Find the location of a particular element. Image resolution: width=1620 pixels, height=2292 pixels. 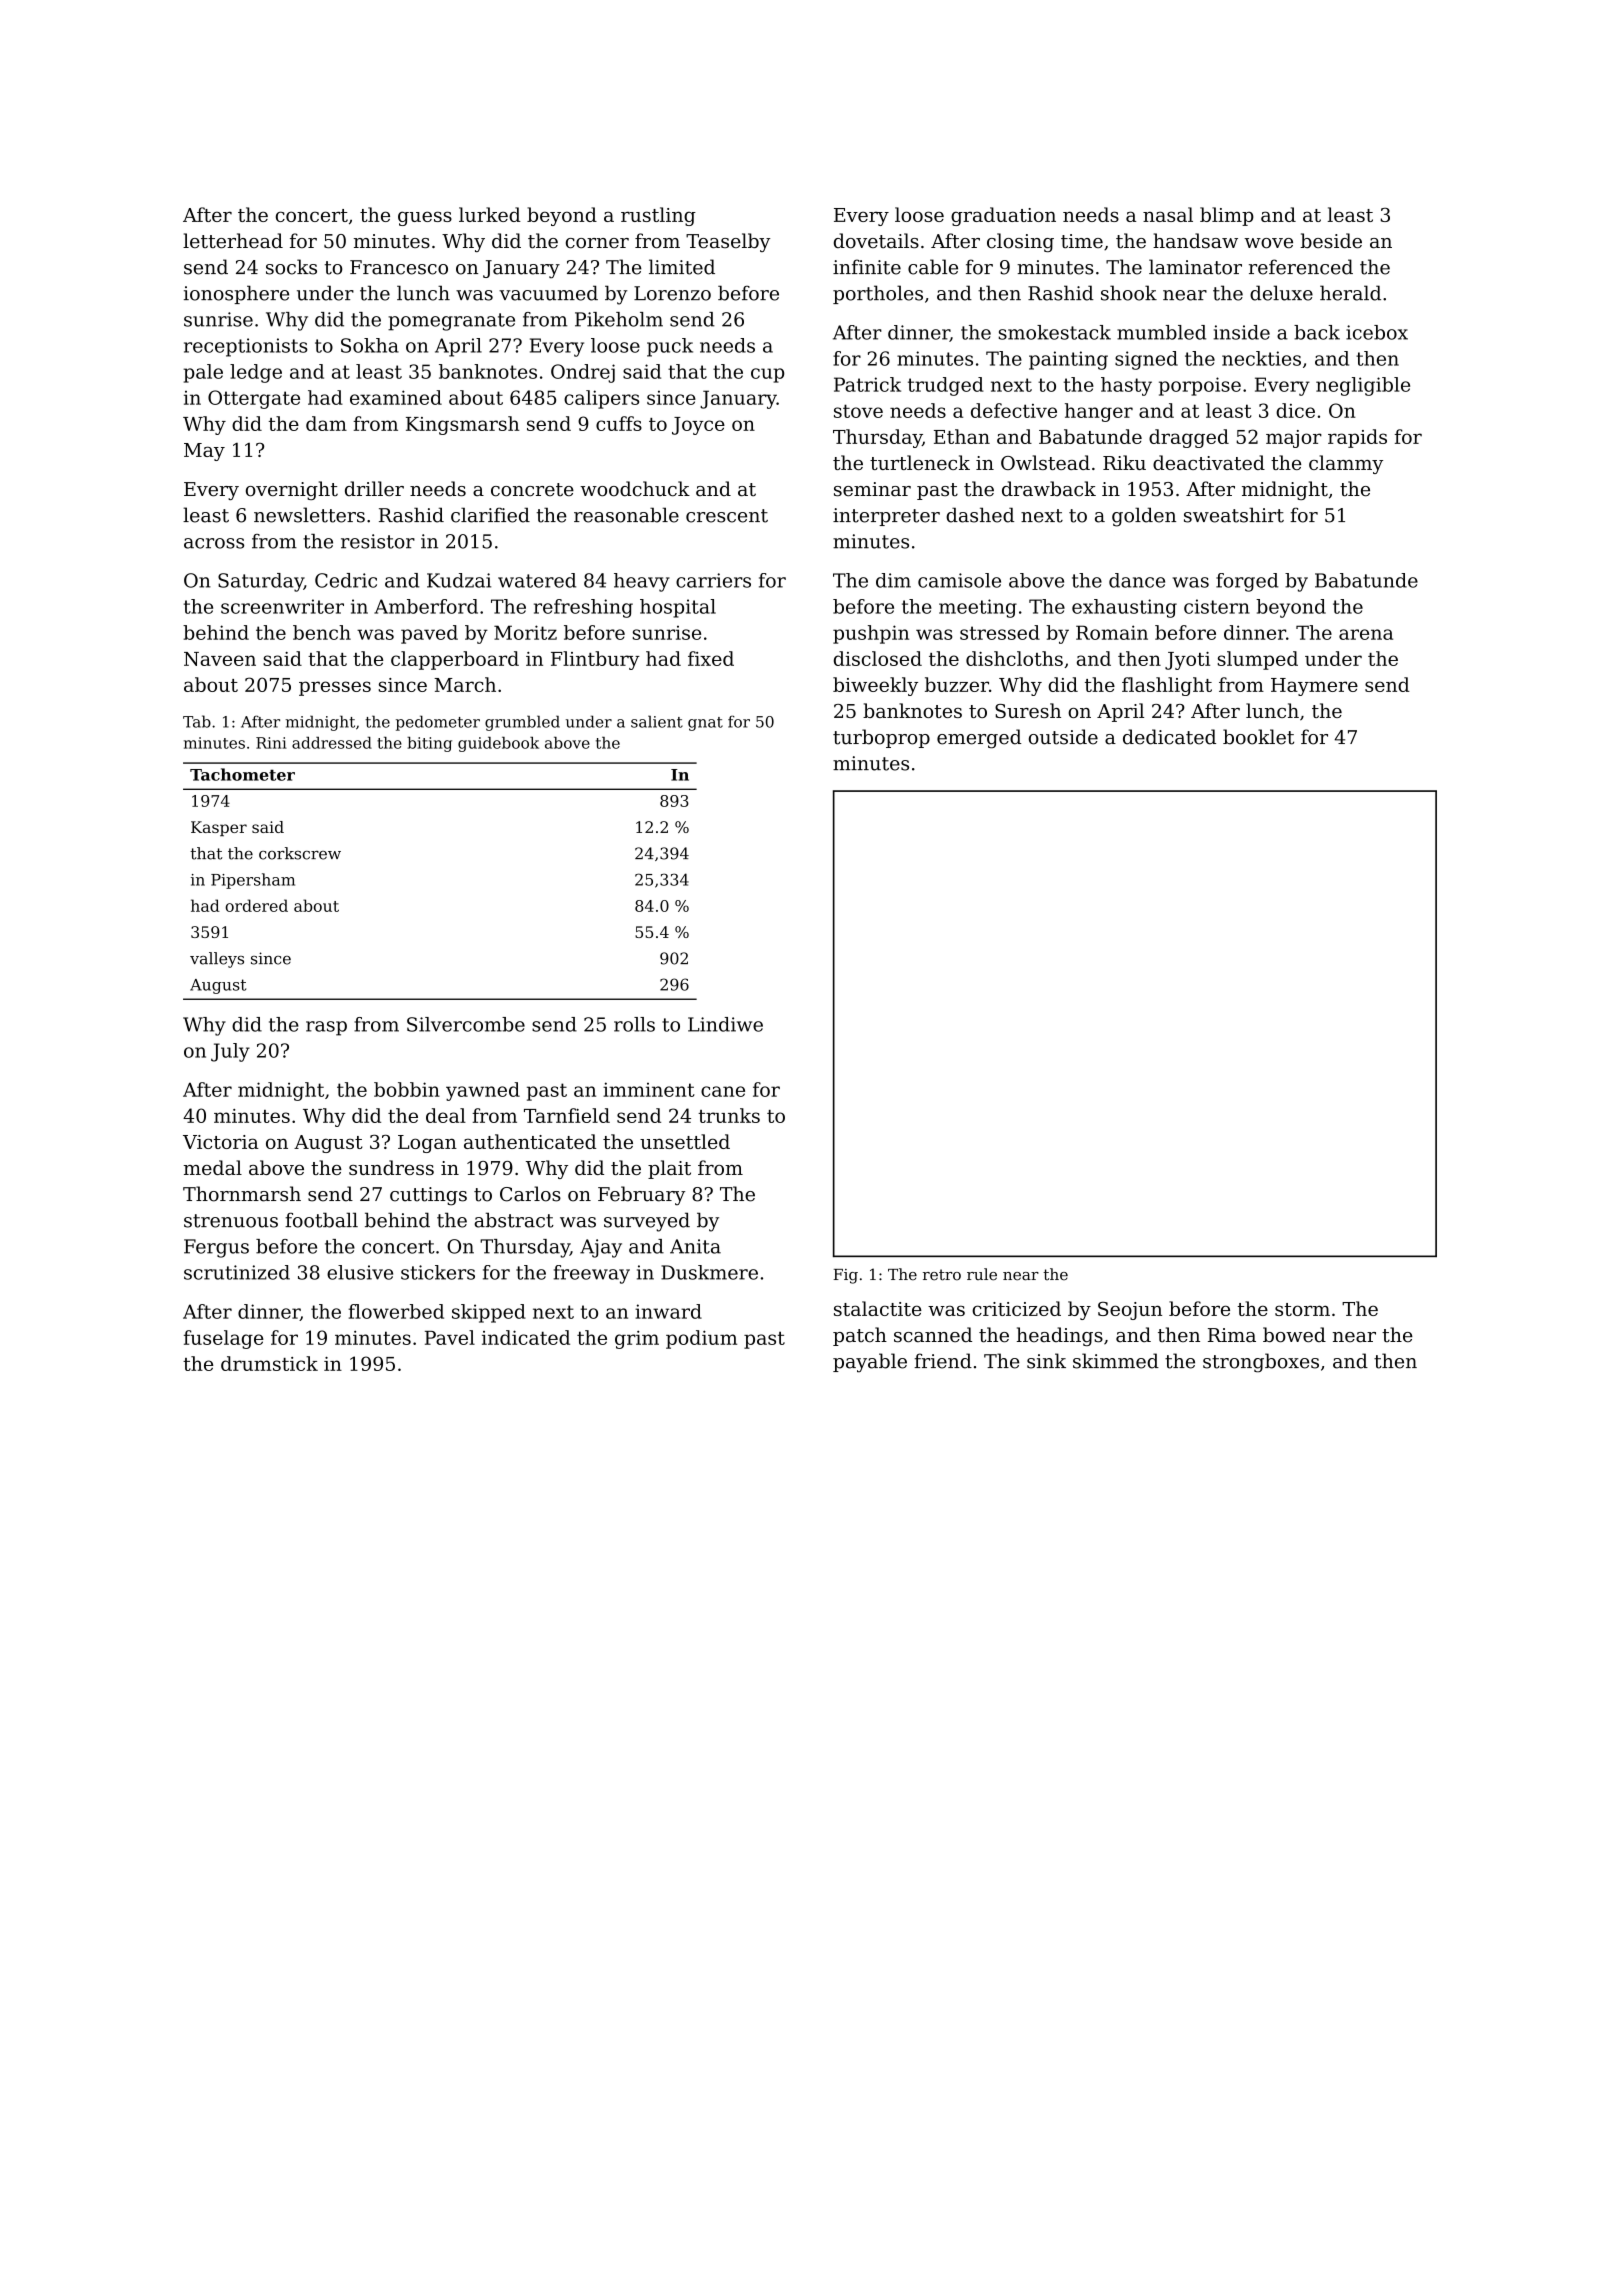

graduation is located at coordinates (1003, 216).
